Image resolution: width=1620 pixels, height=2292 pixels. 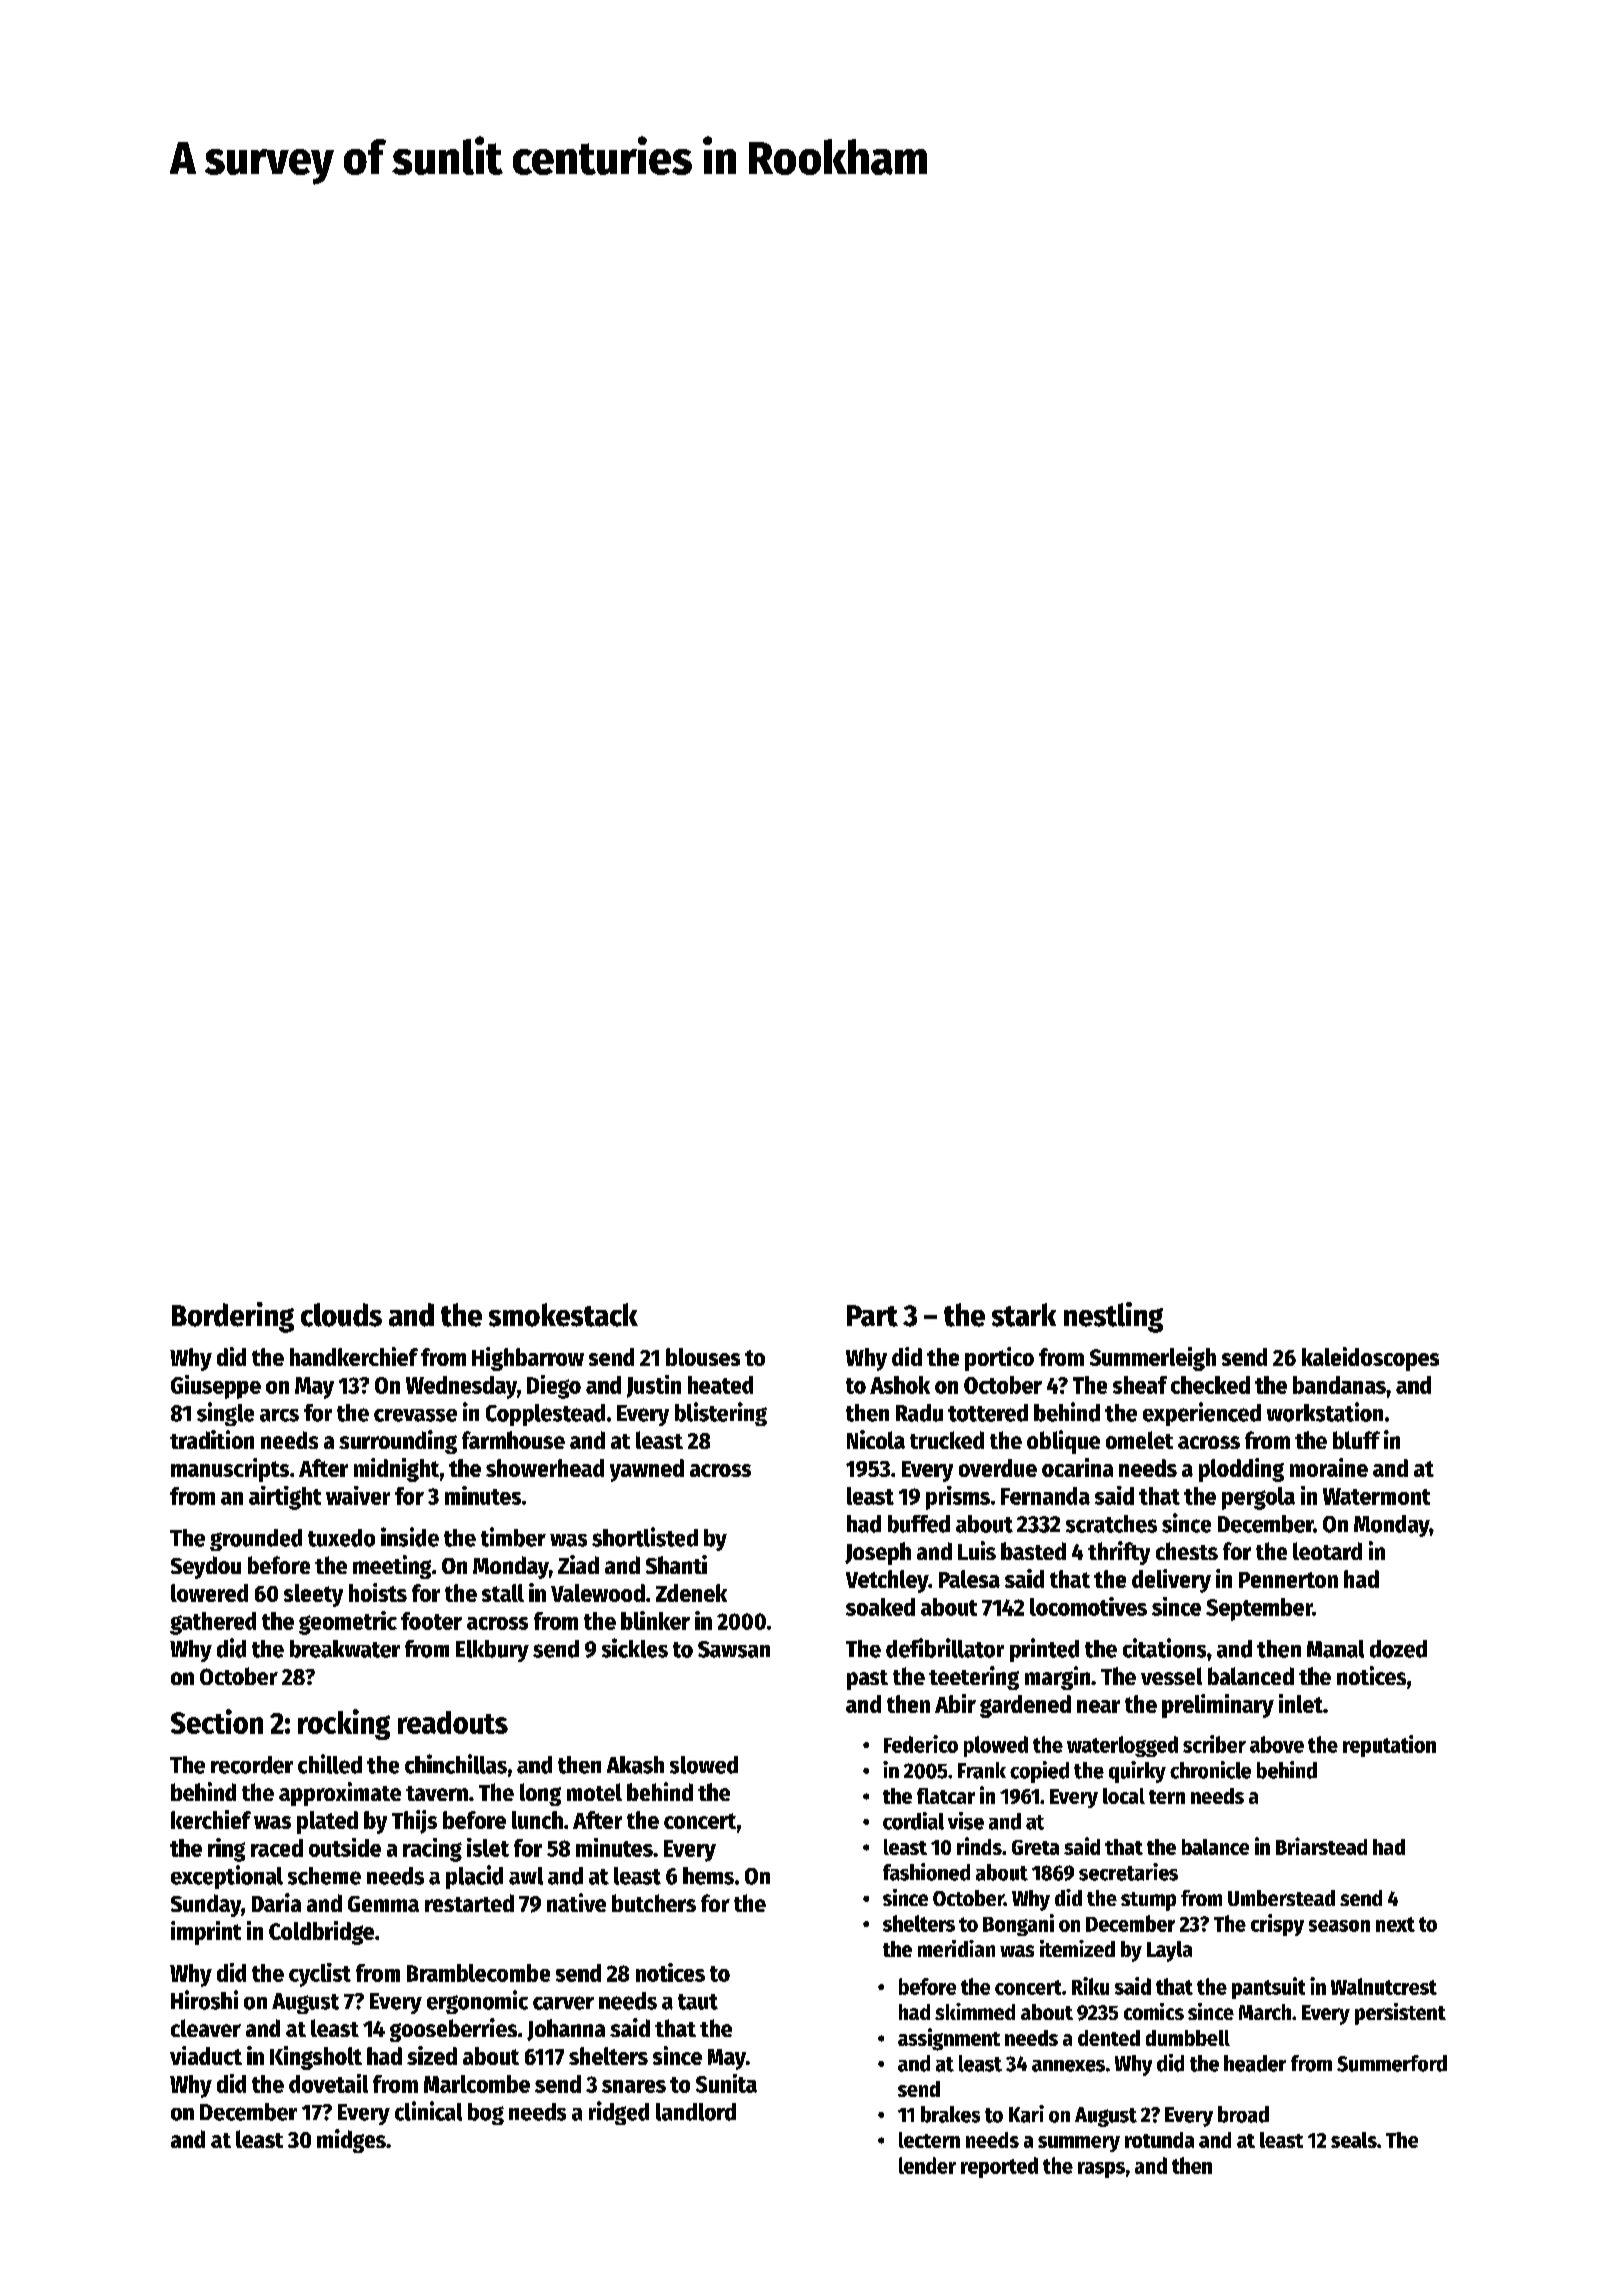 What do you see at coordinates (537, 1820) in the screenshot?
I see `lunch` at bounding box center [537, 1820].
